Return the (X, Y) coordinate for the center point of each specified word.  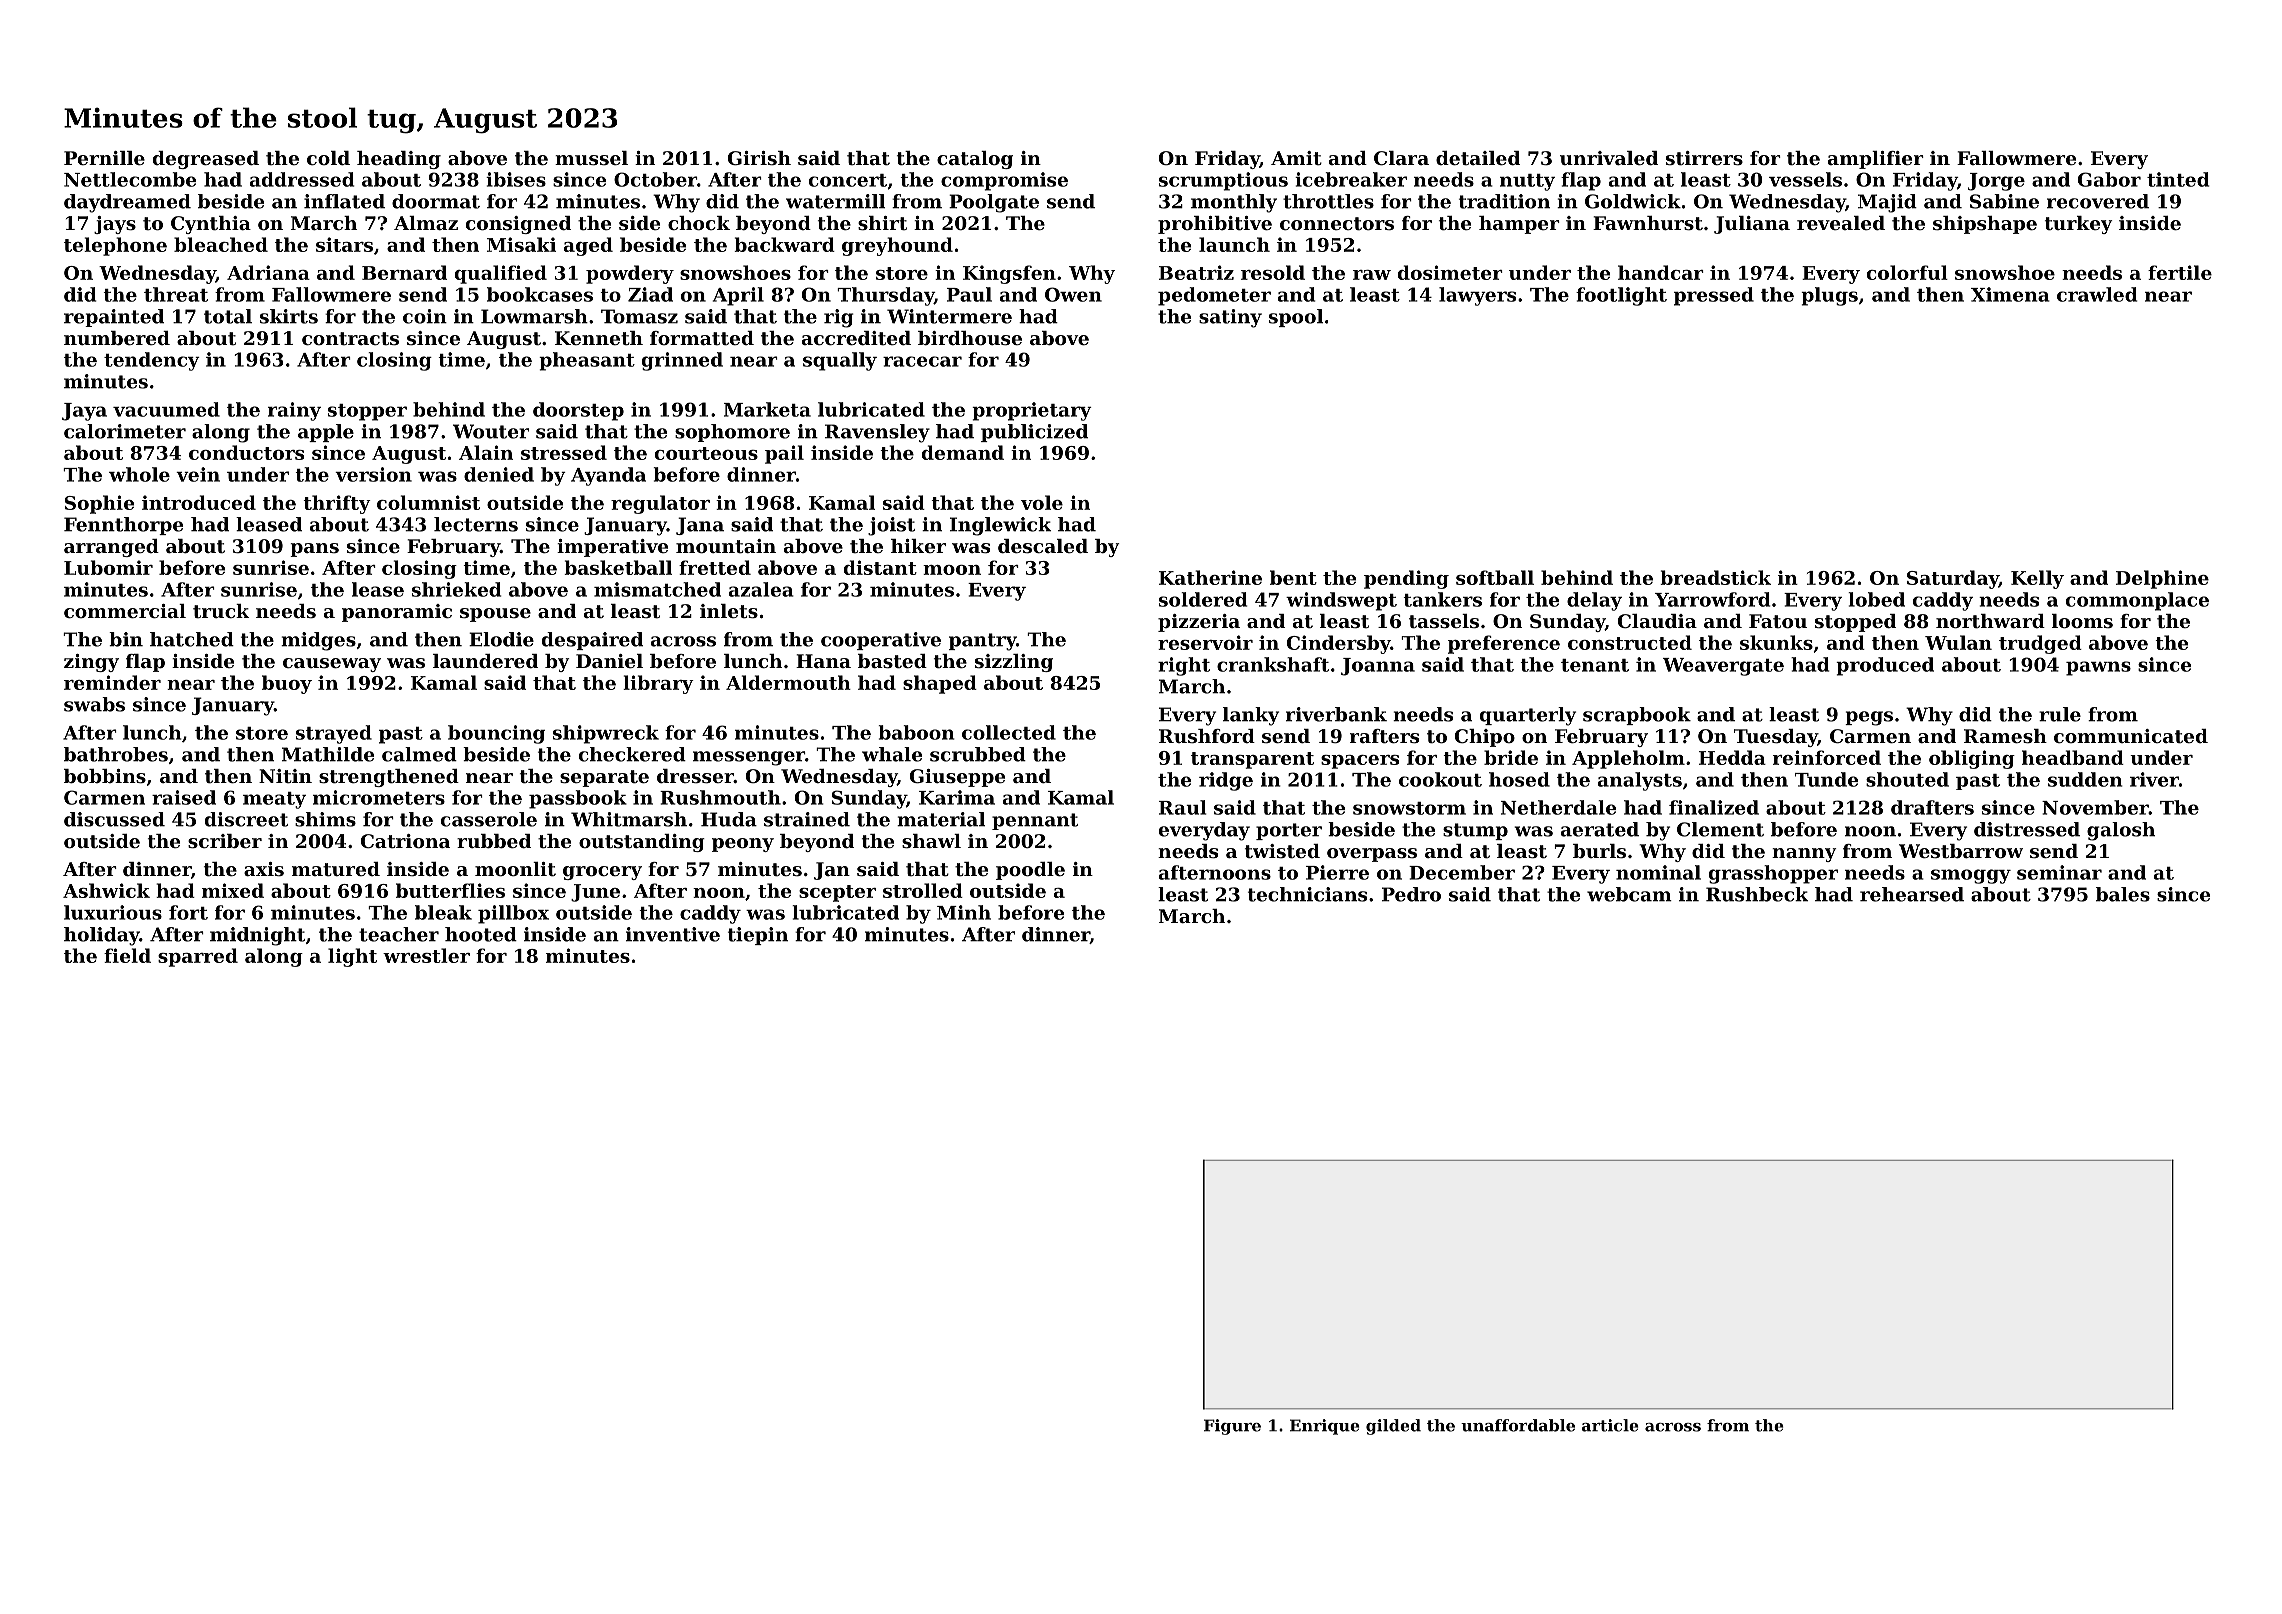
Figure (1232, 1427)
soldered (1203, 599)
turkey (2078, 225)
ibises (516, 179)
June (595, 893)
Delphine (2162, 579)
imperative (612, 548)
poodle (1030, 871)
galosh (2121, 831)
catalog (975, 160)
